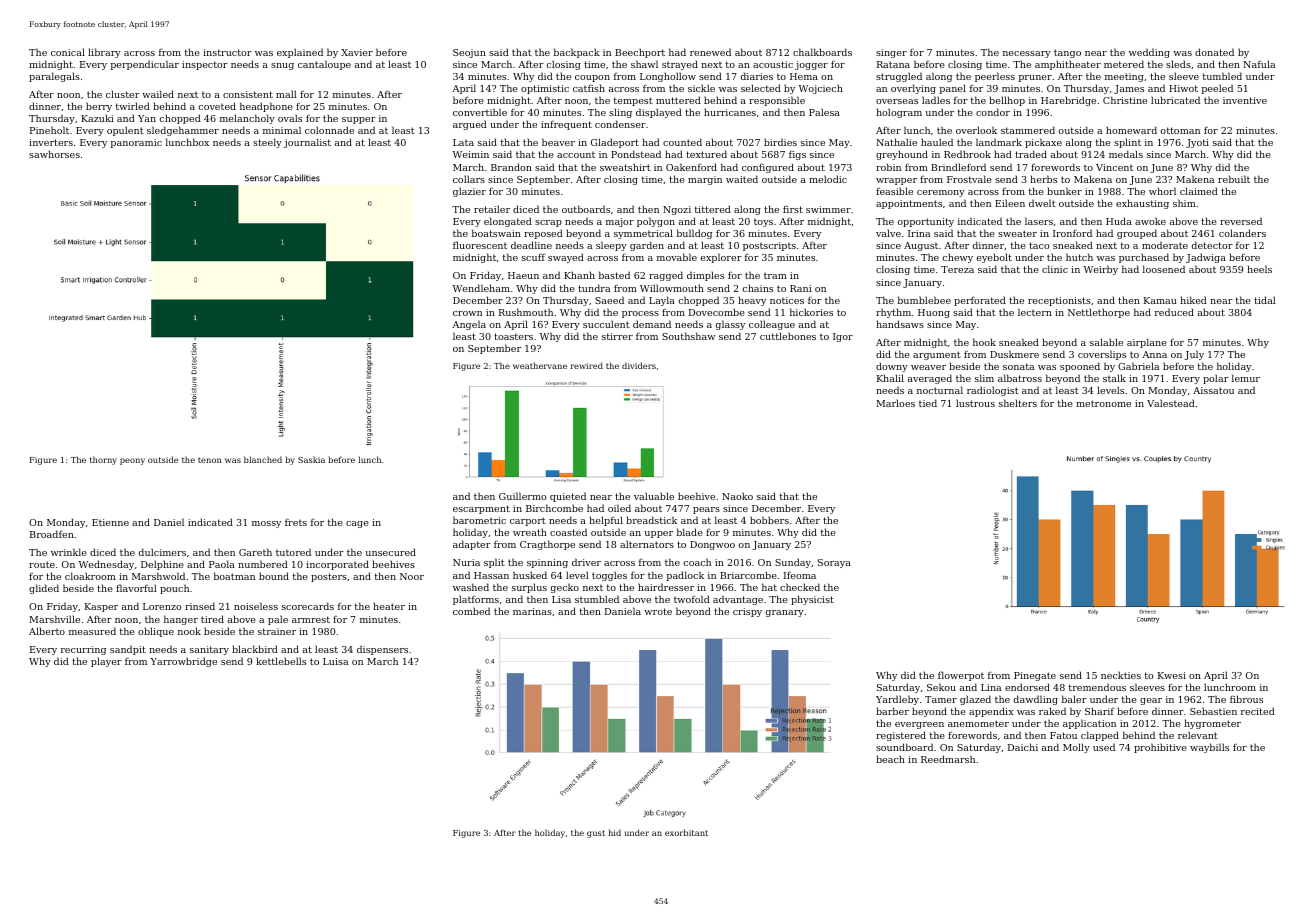 This page has height=924, width=1308. Describe the element at coordinates (969, 179) in the page. I see `Frostvale` at that location.
